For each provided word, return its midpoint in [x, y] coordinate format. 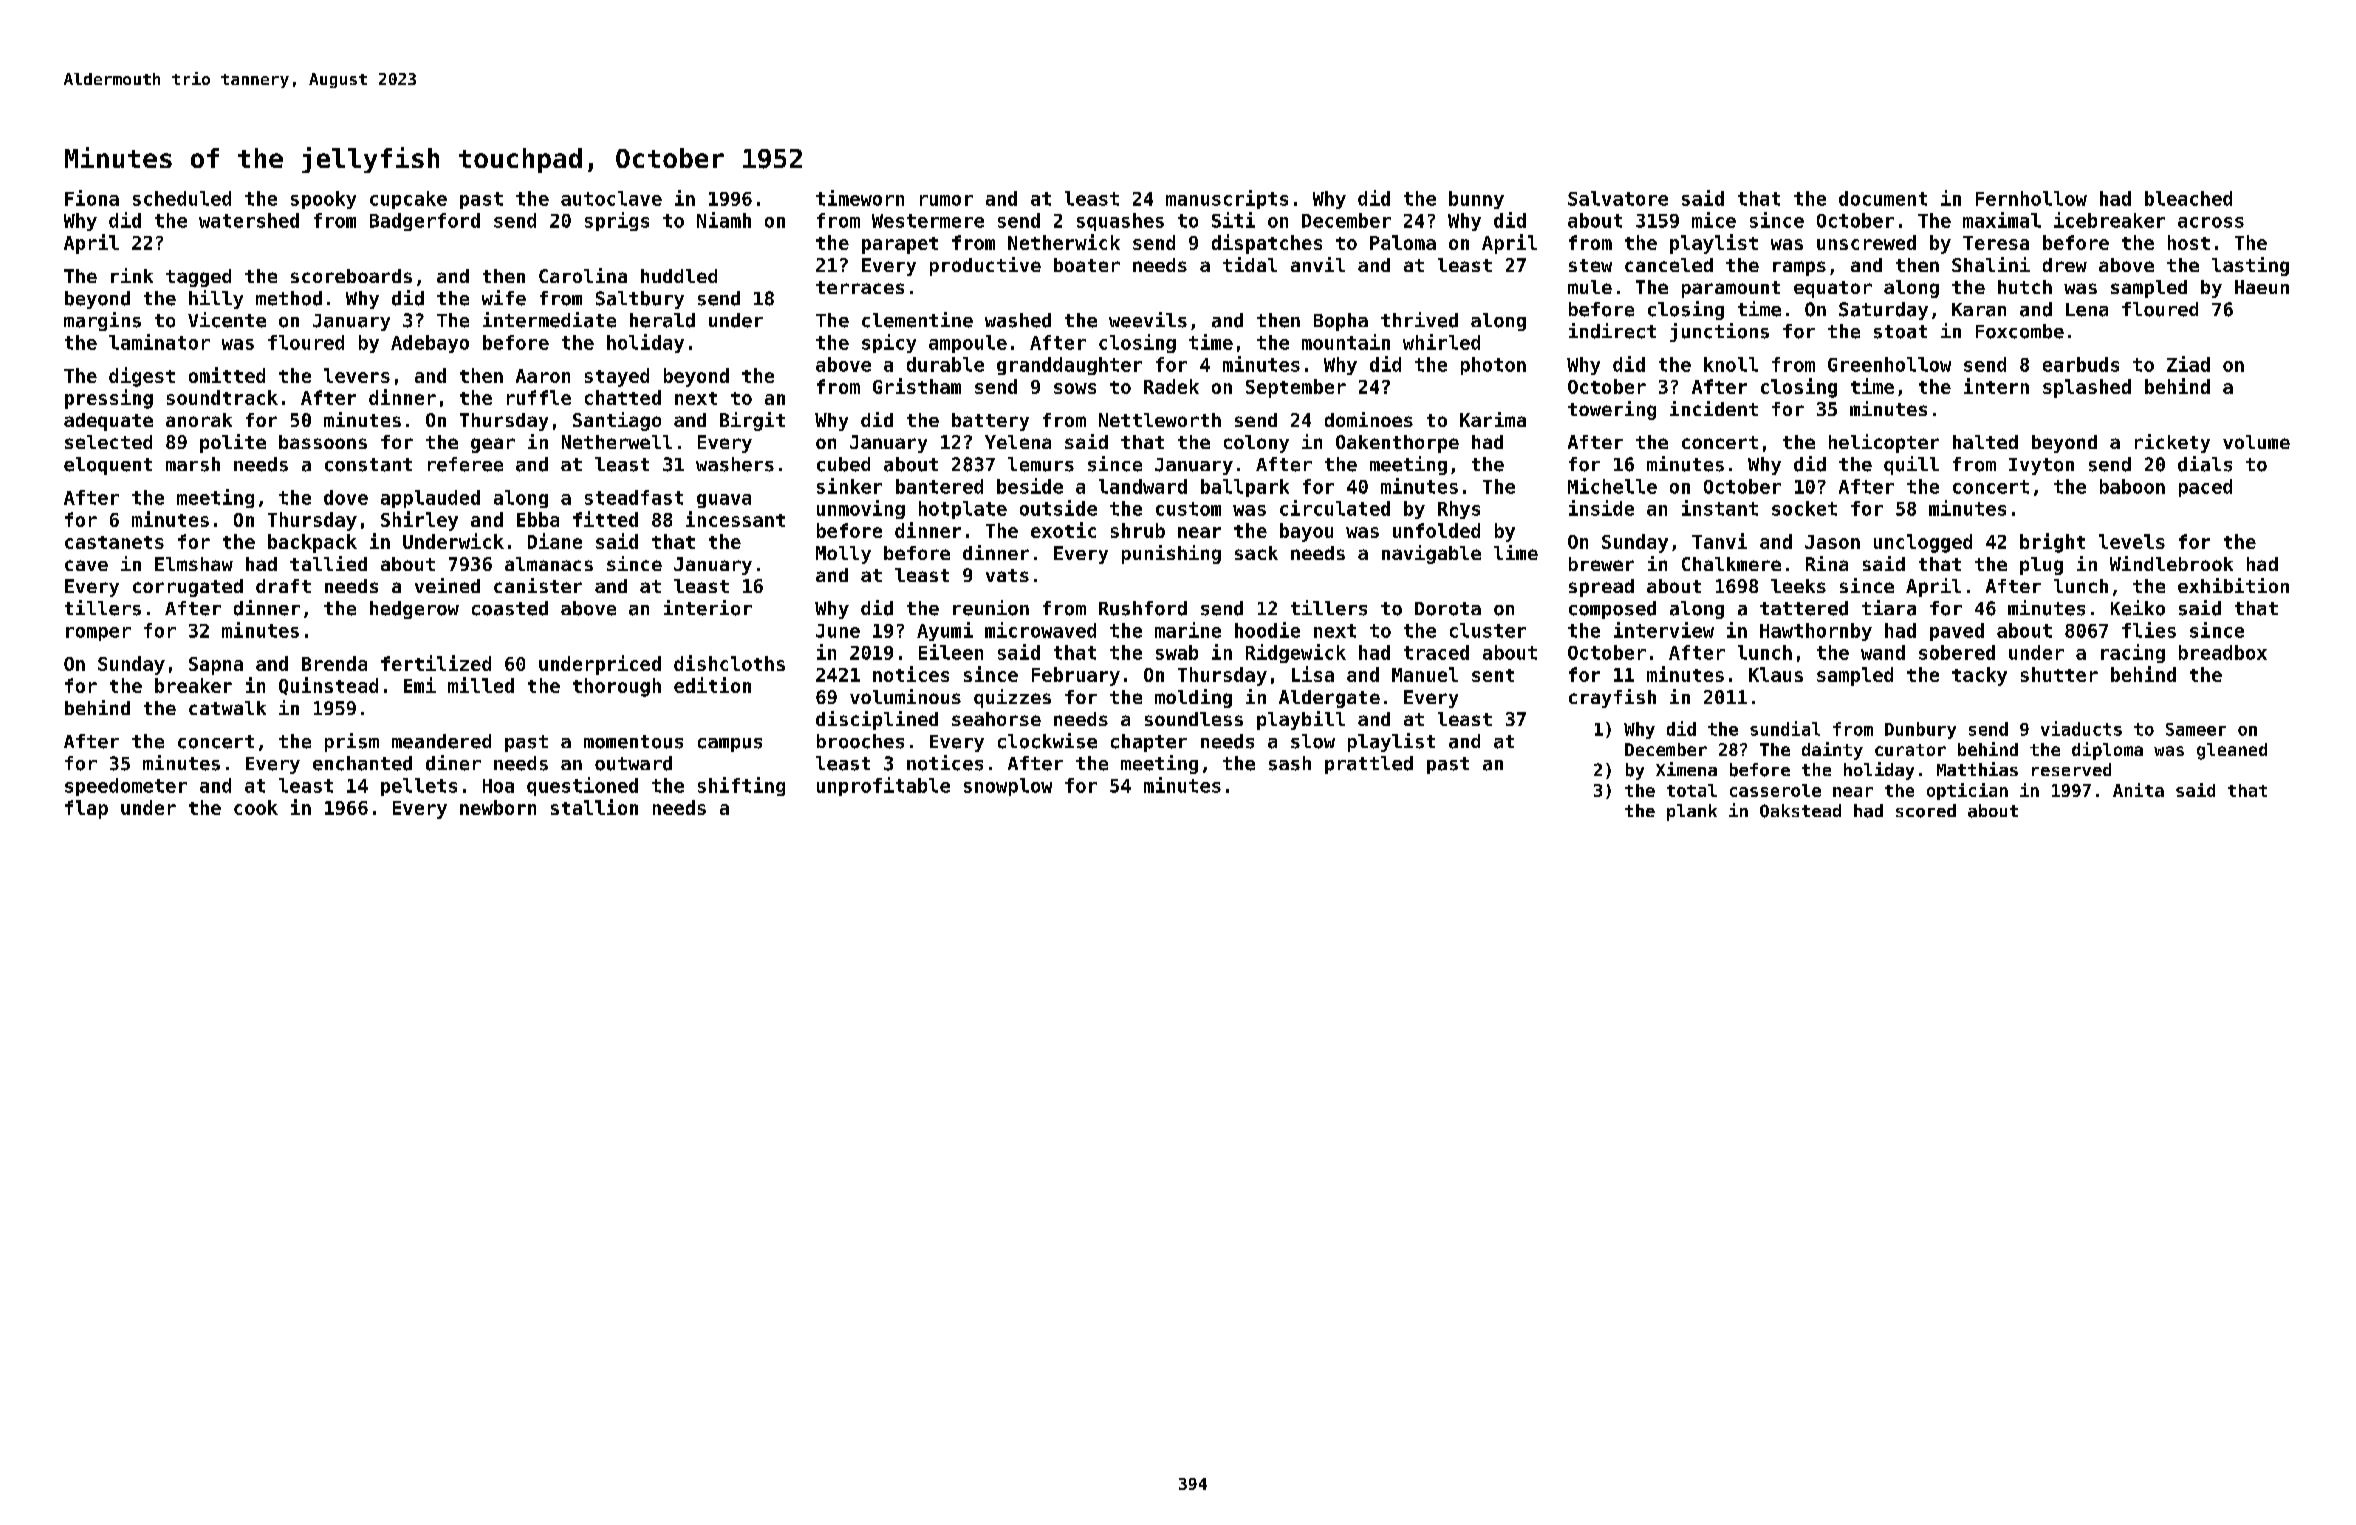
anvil [1318, 264]
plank [1692, 812]
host [2189, 242]
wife [504, 298]
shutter [2059, 674]
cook [256, 807]
